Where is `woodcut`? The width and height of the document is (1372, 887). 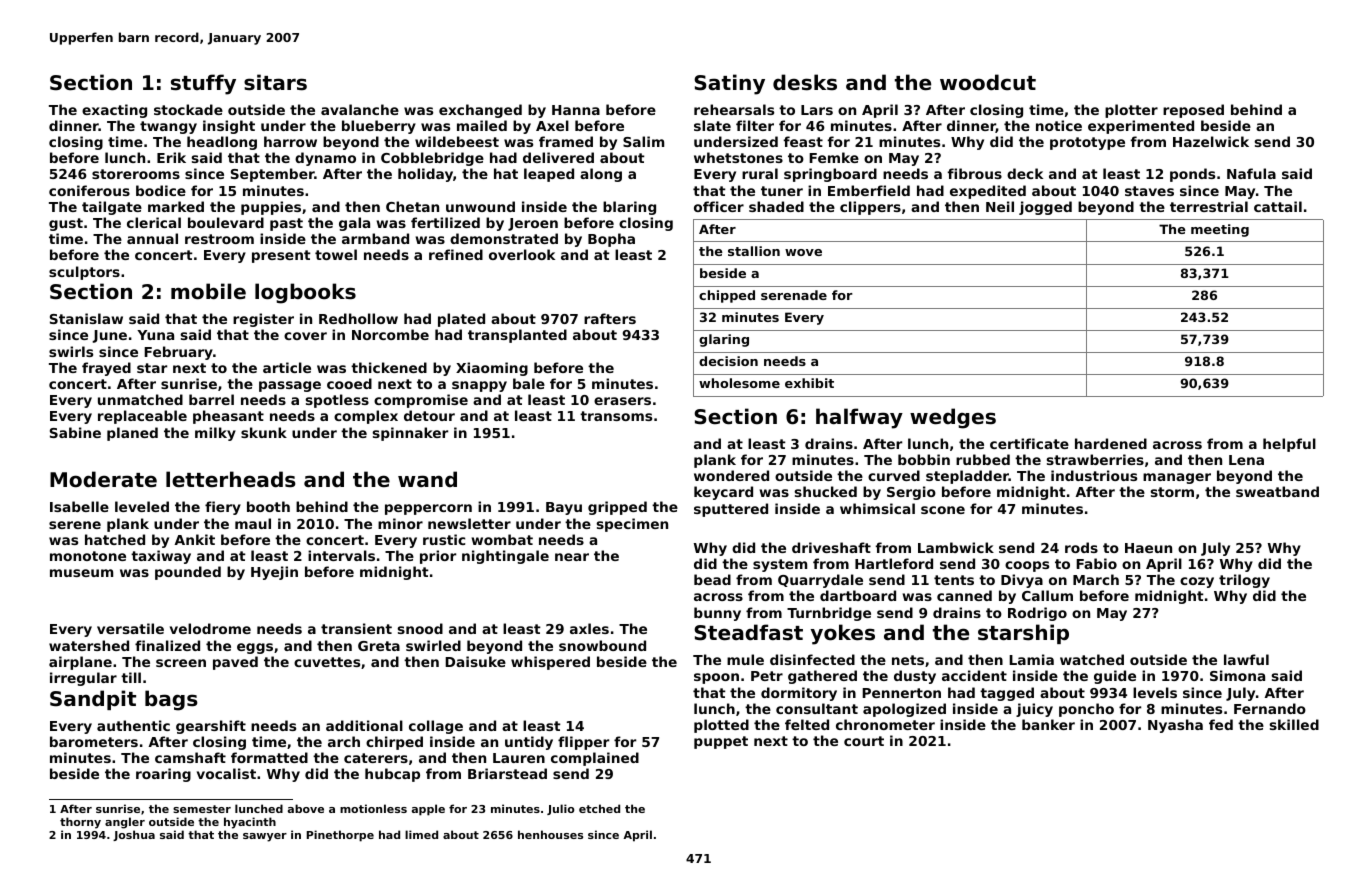
woodcut is located at coordinates (988, 82).
